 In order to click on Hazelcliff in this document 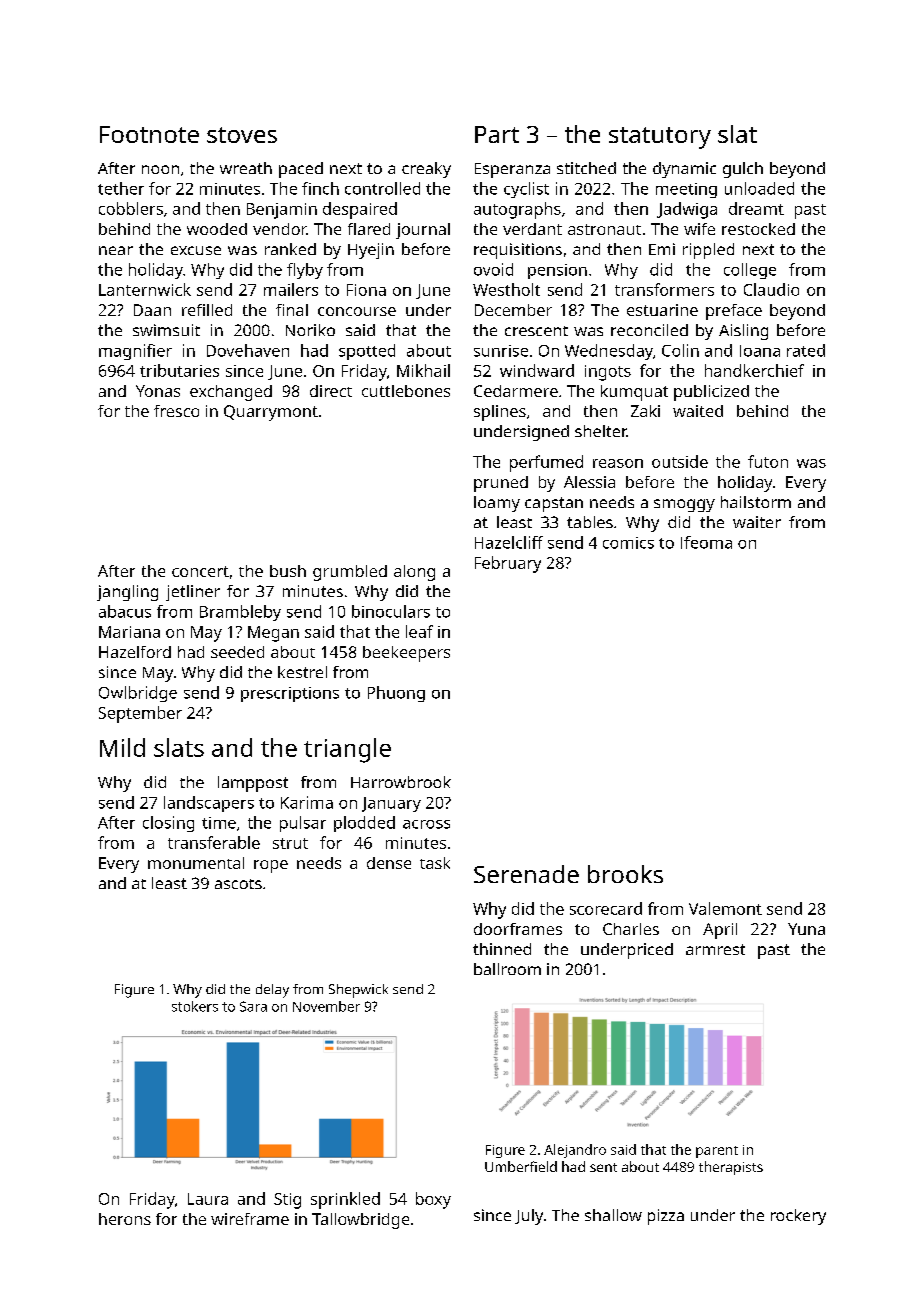, I will do `click(509, 542)`.
